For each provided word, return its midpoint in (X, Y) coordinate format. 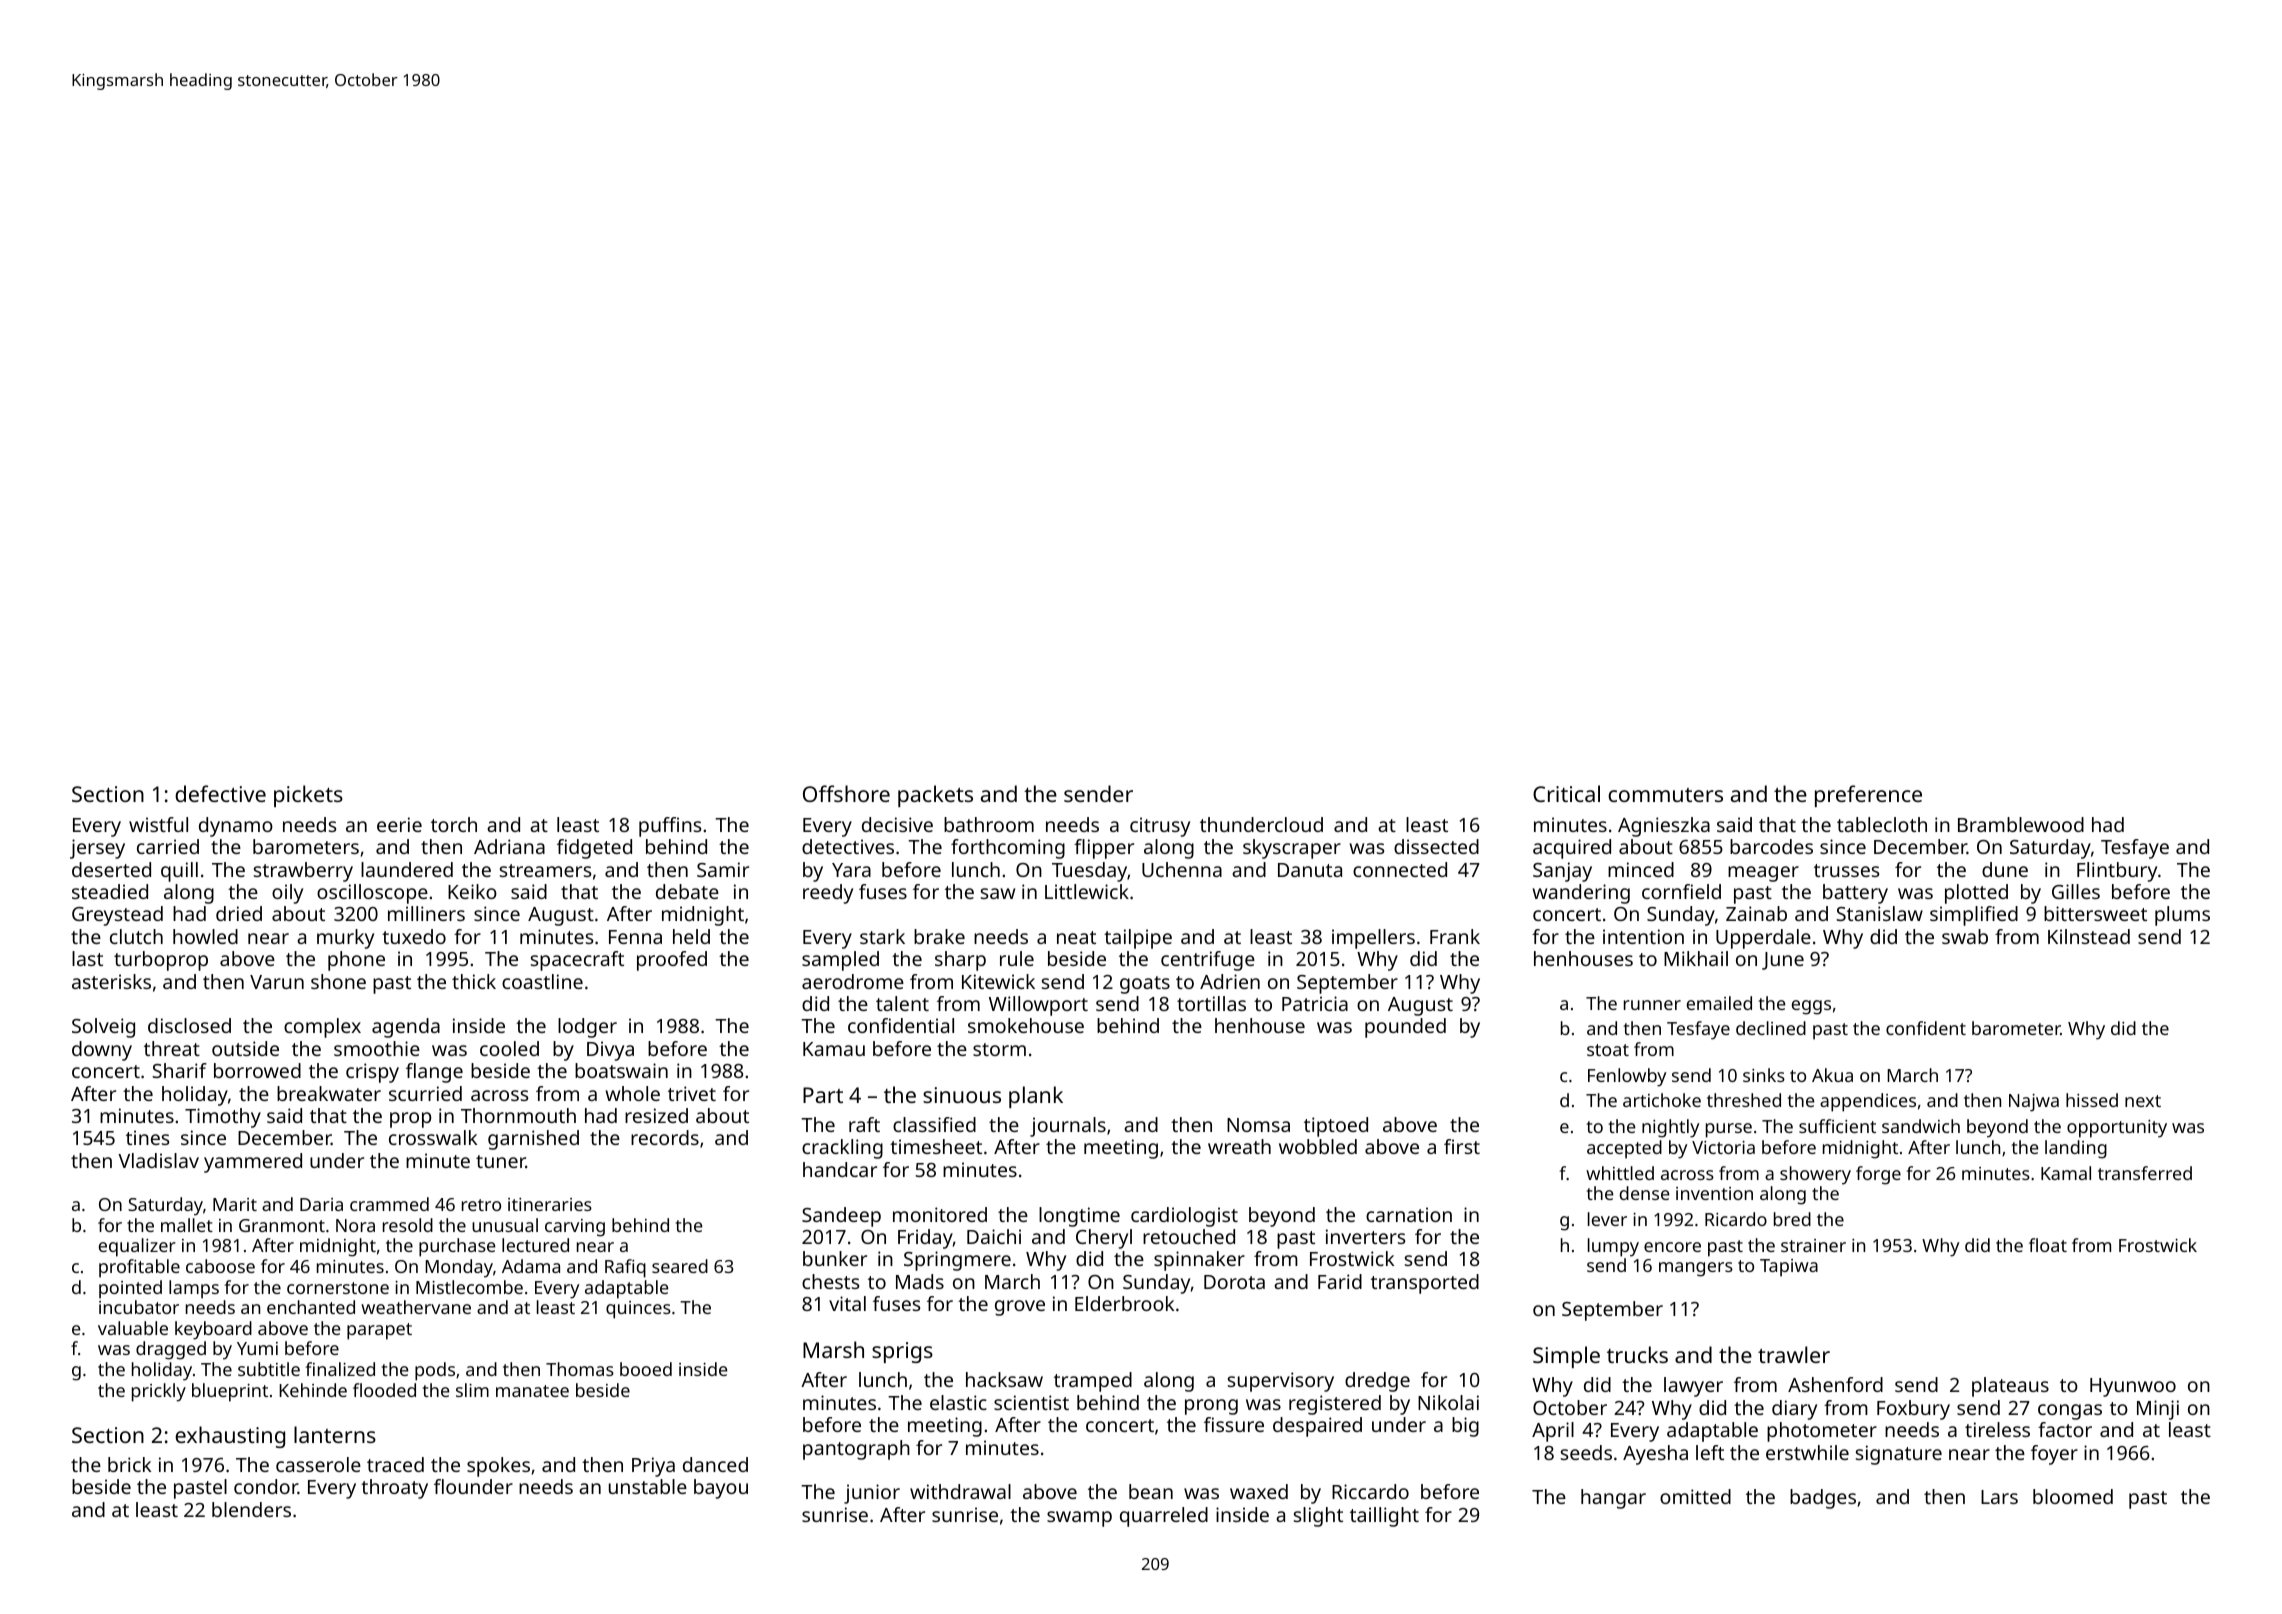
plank (1036, 1097)
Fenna (635, 937)
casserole (318, 1464)
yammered (253, 1163)
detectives (848, 846)
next (2143, 1101)
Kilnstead (2089, 936)
